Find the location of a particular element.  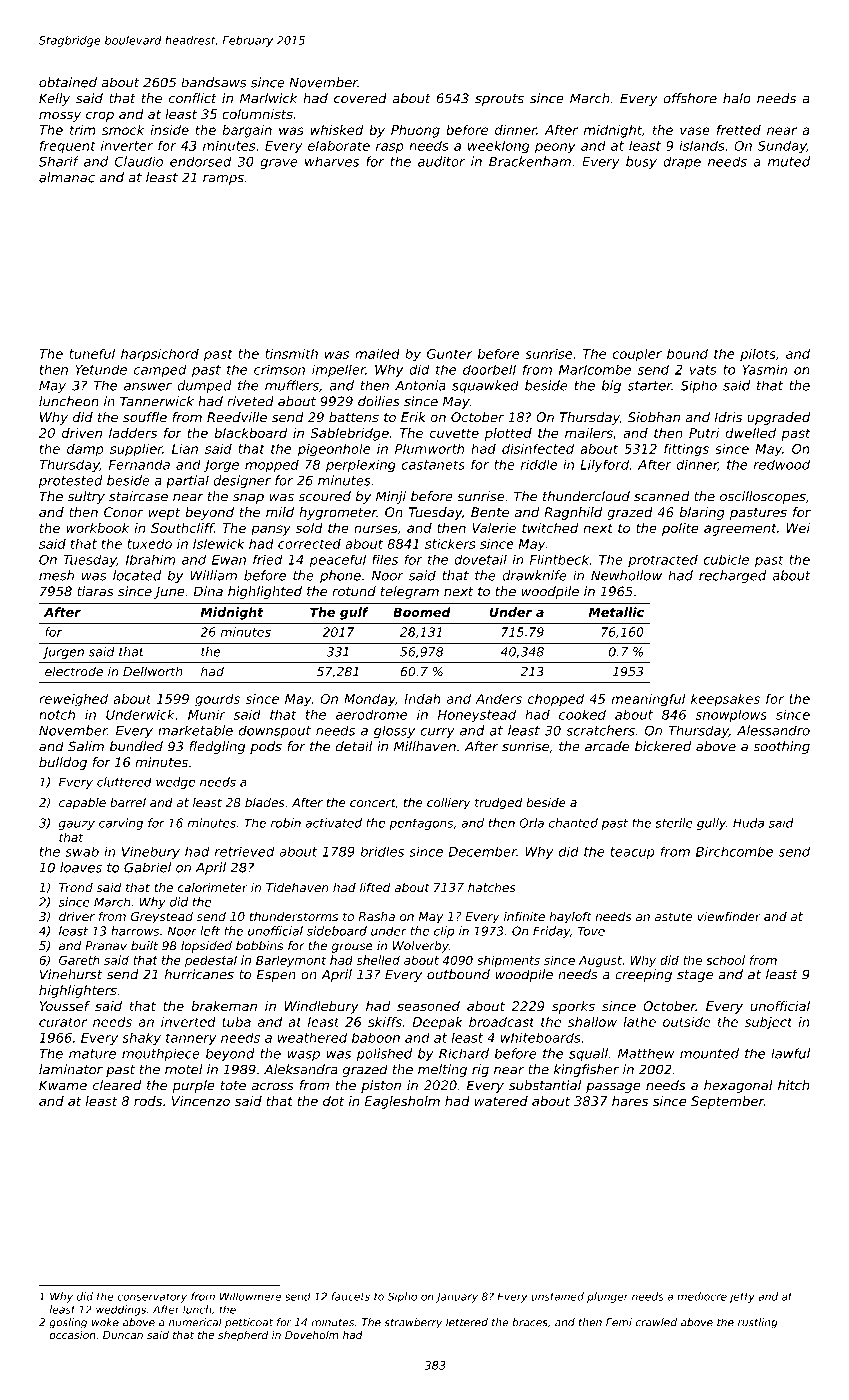

bandsaws is located at coordinates (213, 82).
